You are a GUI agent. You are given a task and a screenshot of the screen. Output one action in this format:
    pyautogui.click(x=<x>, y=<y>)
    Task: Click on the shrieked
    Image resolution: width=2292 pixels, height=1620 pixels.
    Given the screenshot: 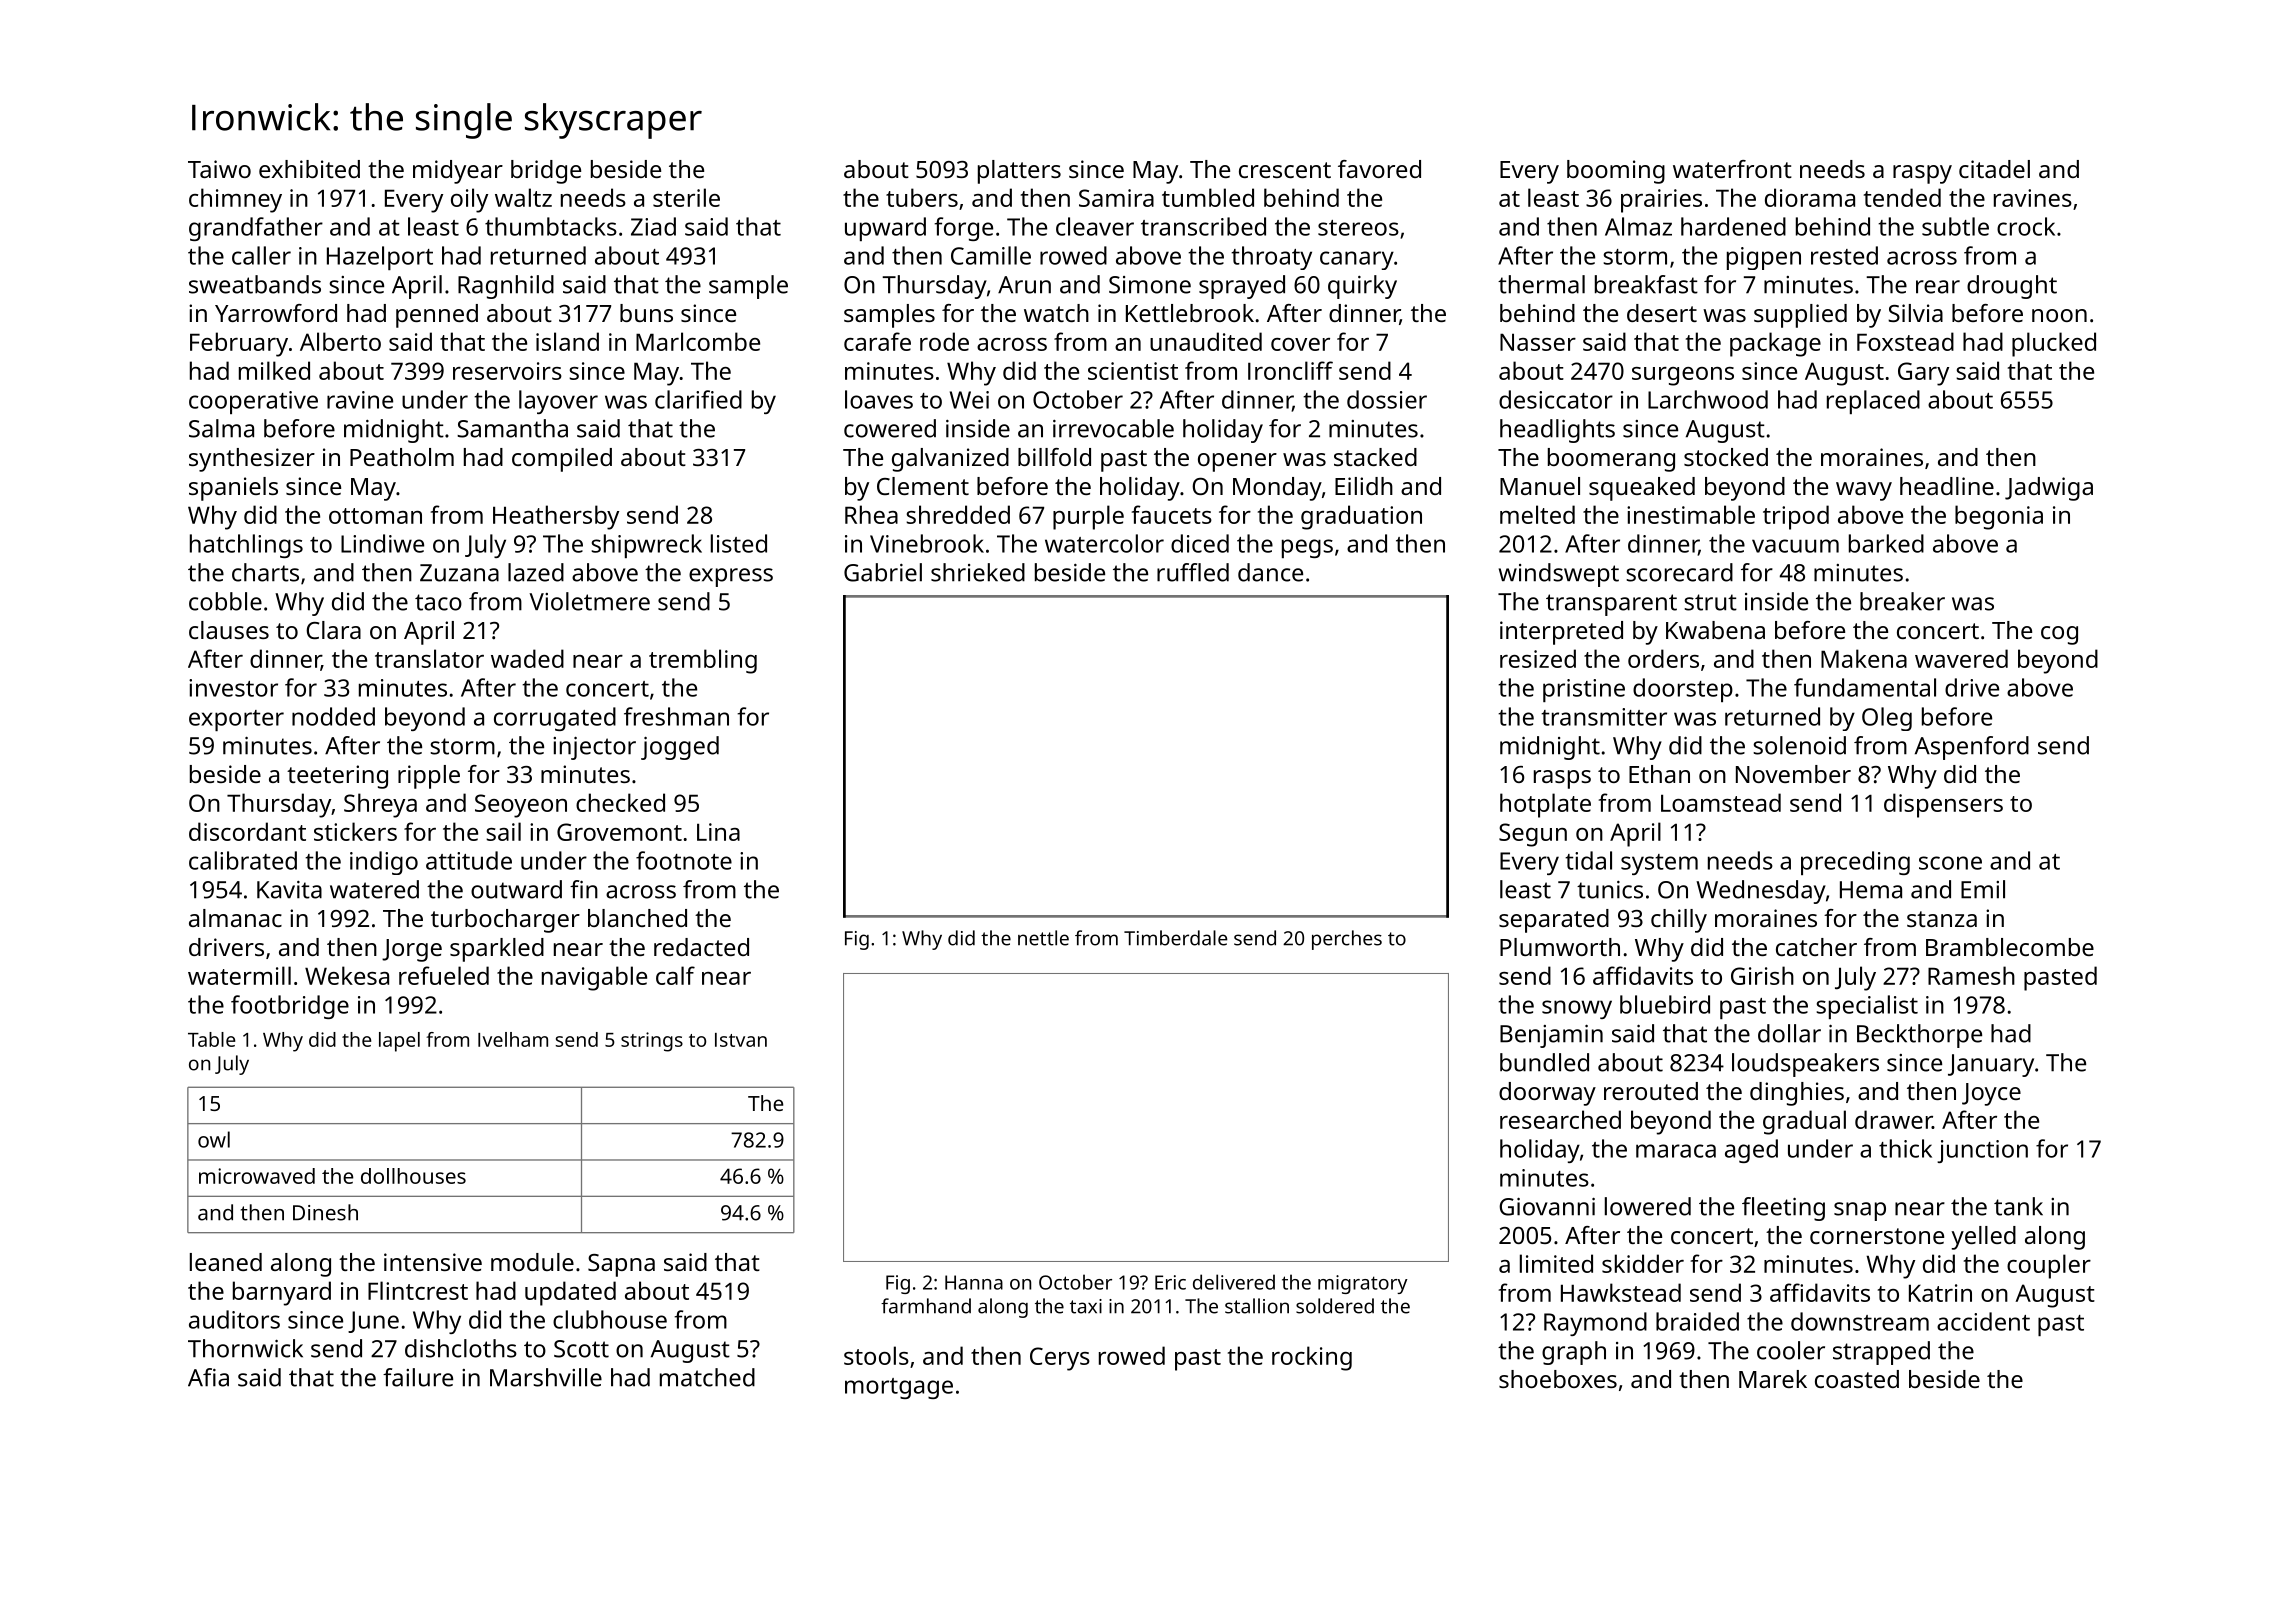 What is the action you would take?
    pyautogui.click(x=978, y=572)
